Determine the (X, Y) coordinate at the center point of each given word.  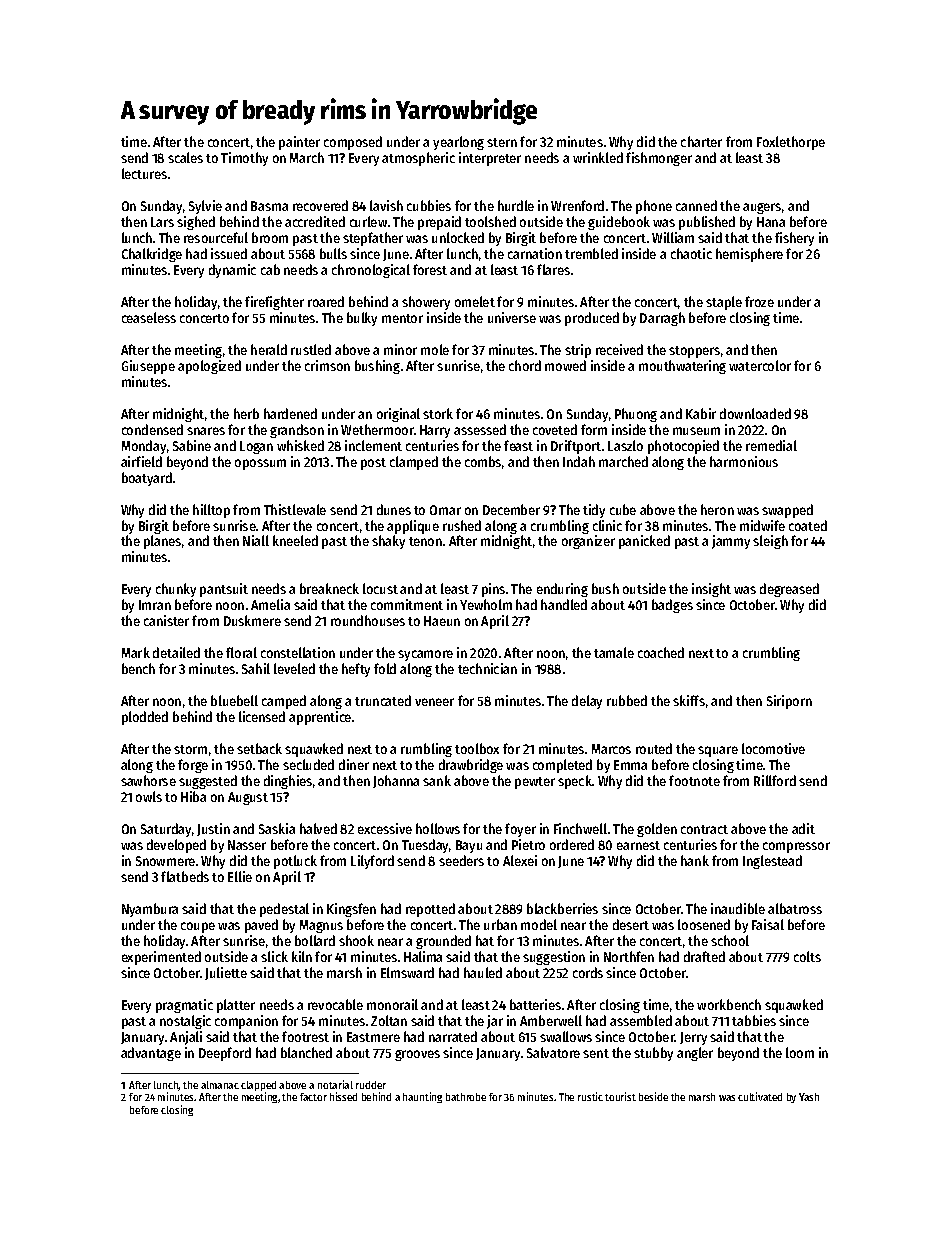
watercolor (760, 365)
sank (437, 780)
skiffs (689, 700)
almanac (220, 1085)
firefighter (274, 303)
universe (512, 317)
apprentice (320, 718)
